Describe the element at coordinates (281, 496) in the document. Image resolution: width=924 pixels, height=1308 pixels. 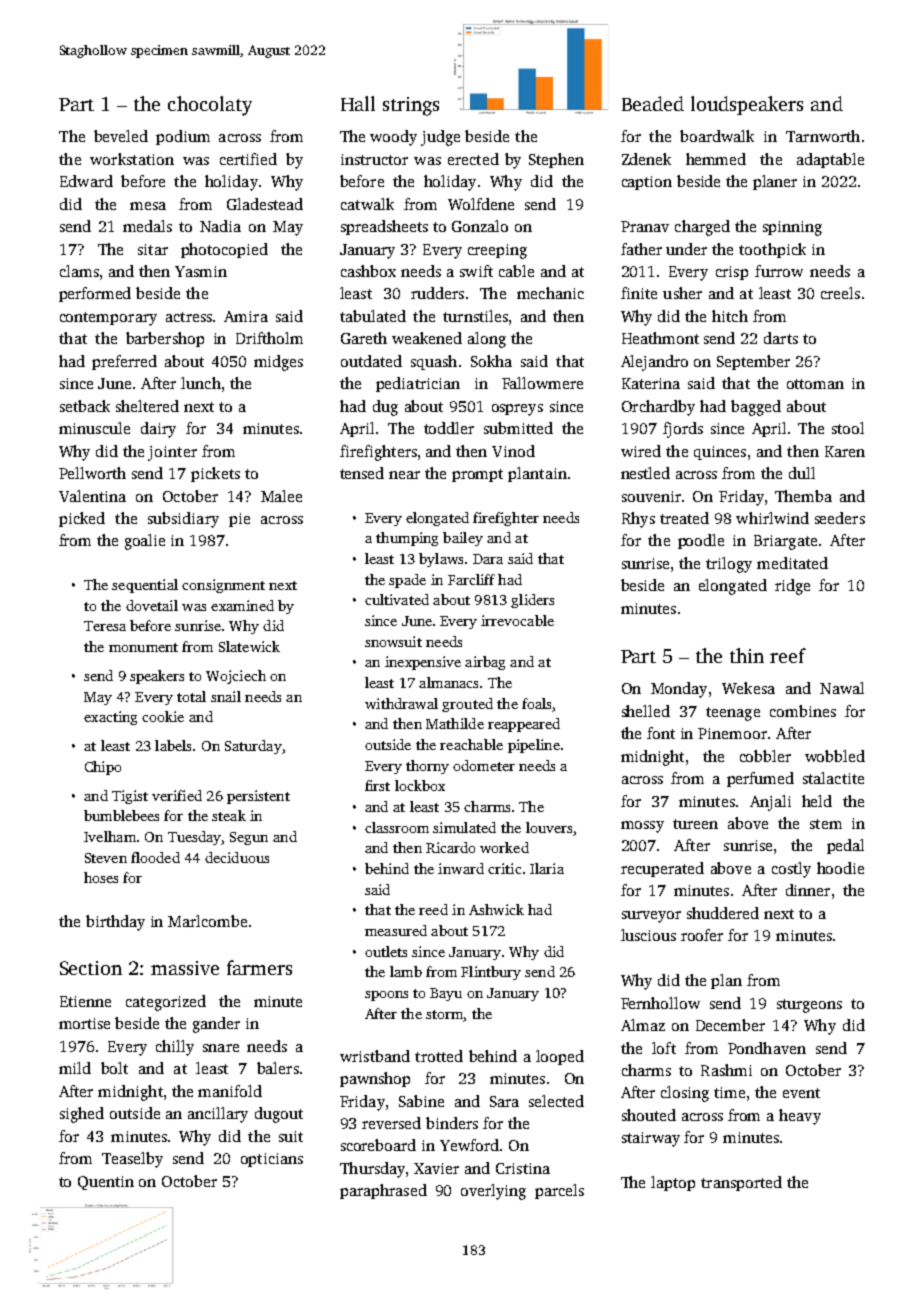
I see `Malee` at that location.
